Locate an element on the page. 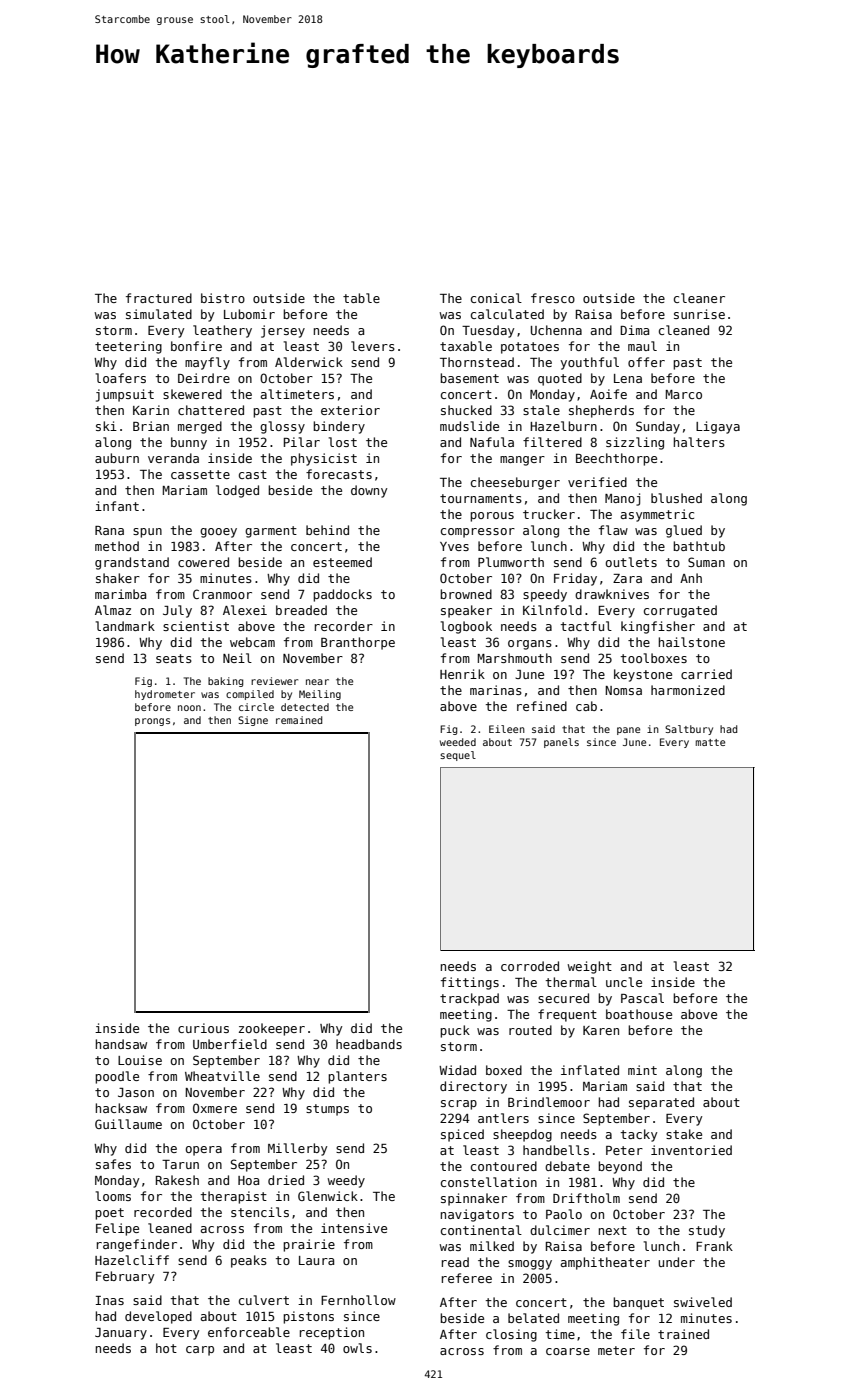  table is located at coordinates (361, 298).
